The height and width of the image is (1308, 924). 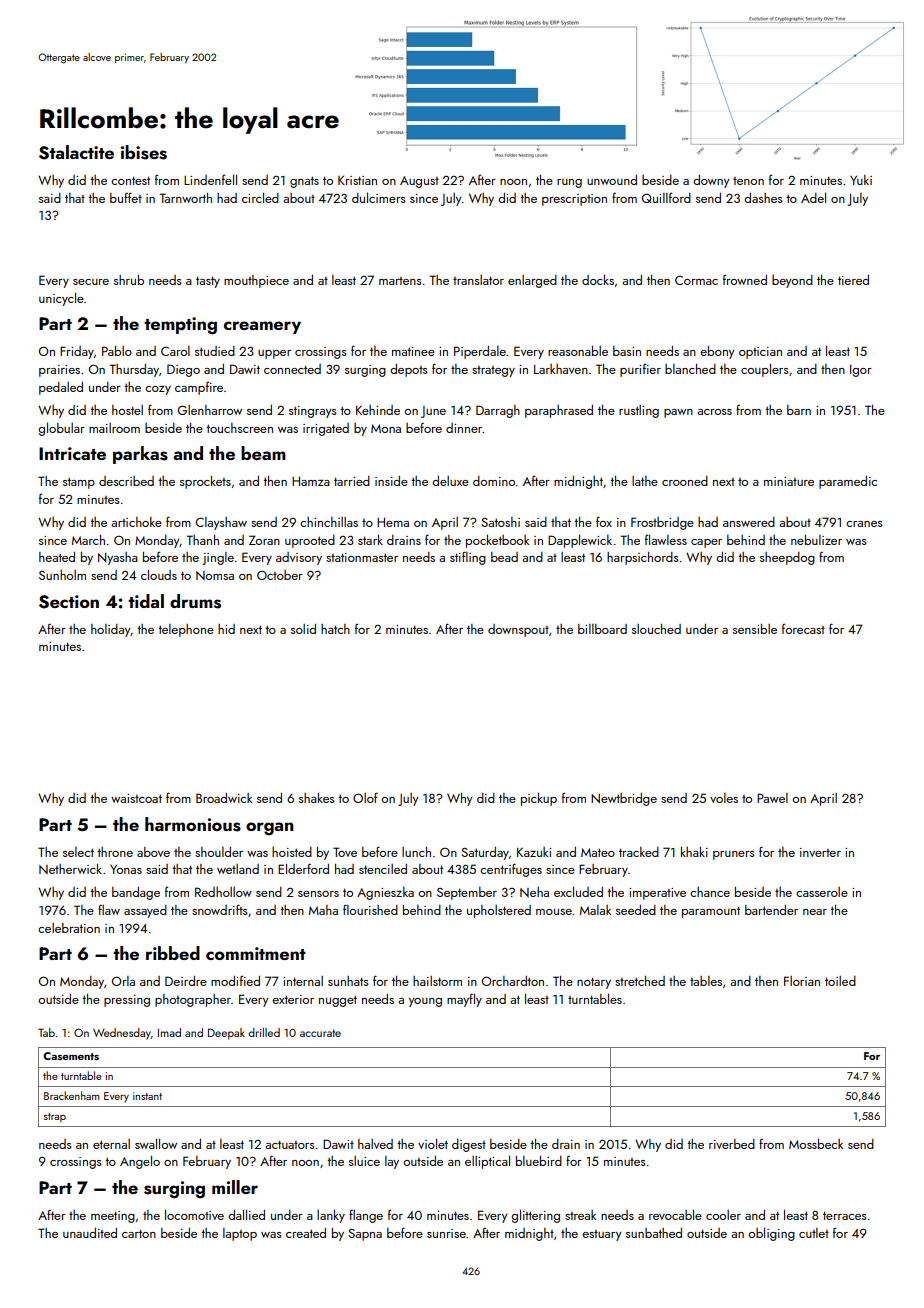 I want to click on bartender, so click(x=771, y=910).
